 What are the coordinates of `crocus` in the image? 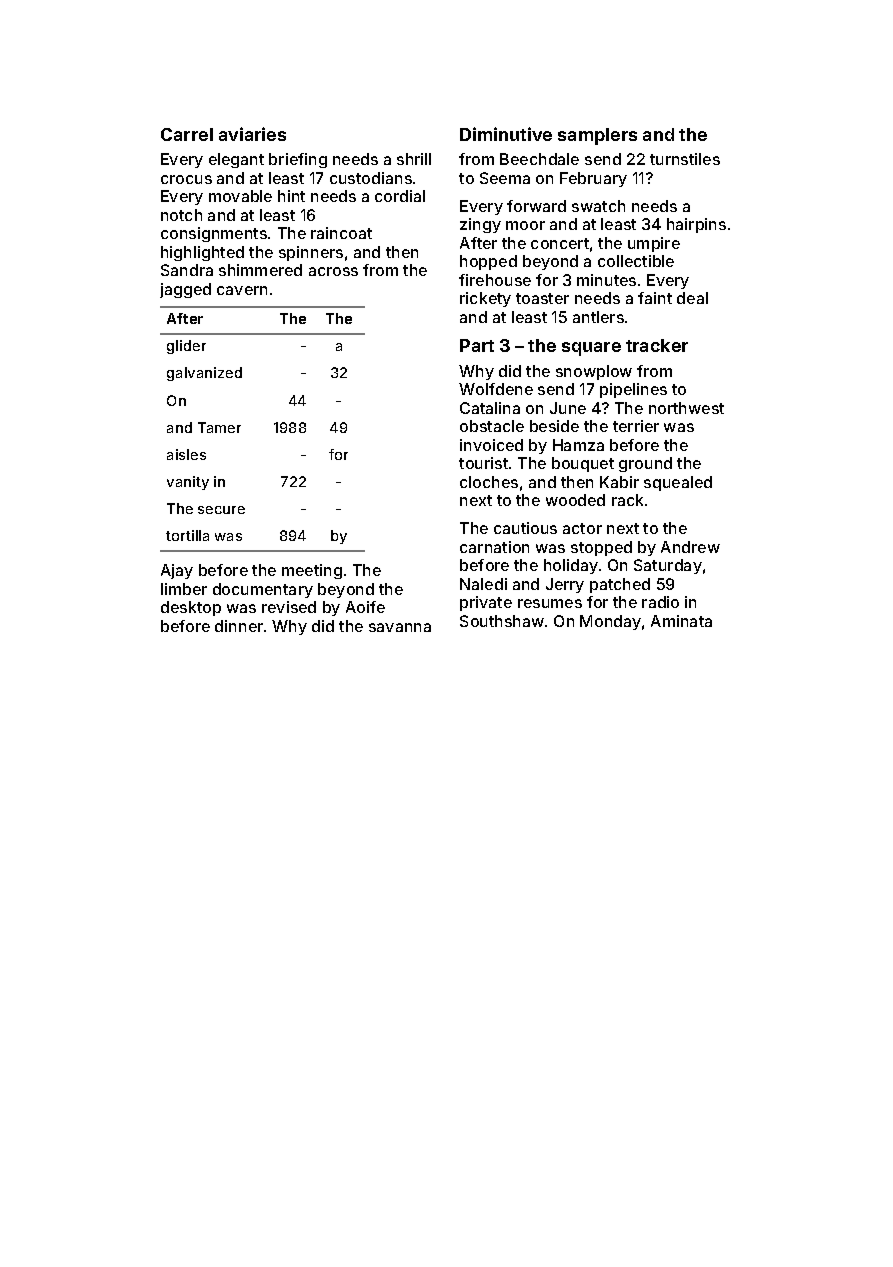 It's located at (186, 179).
